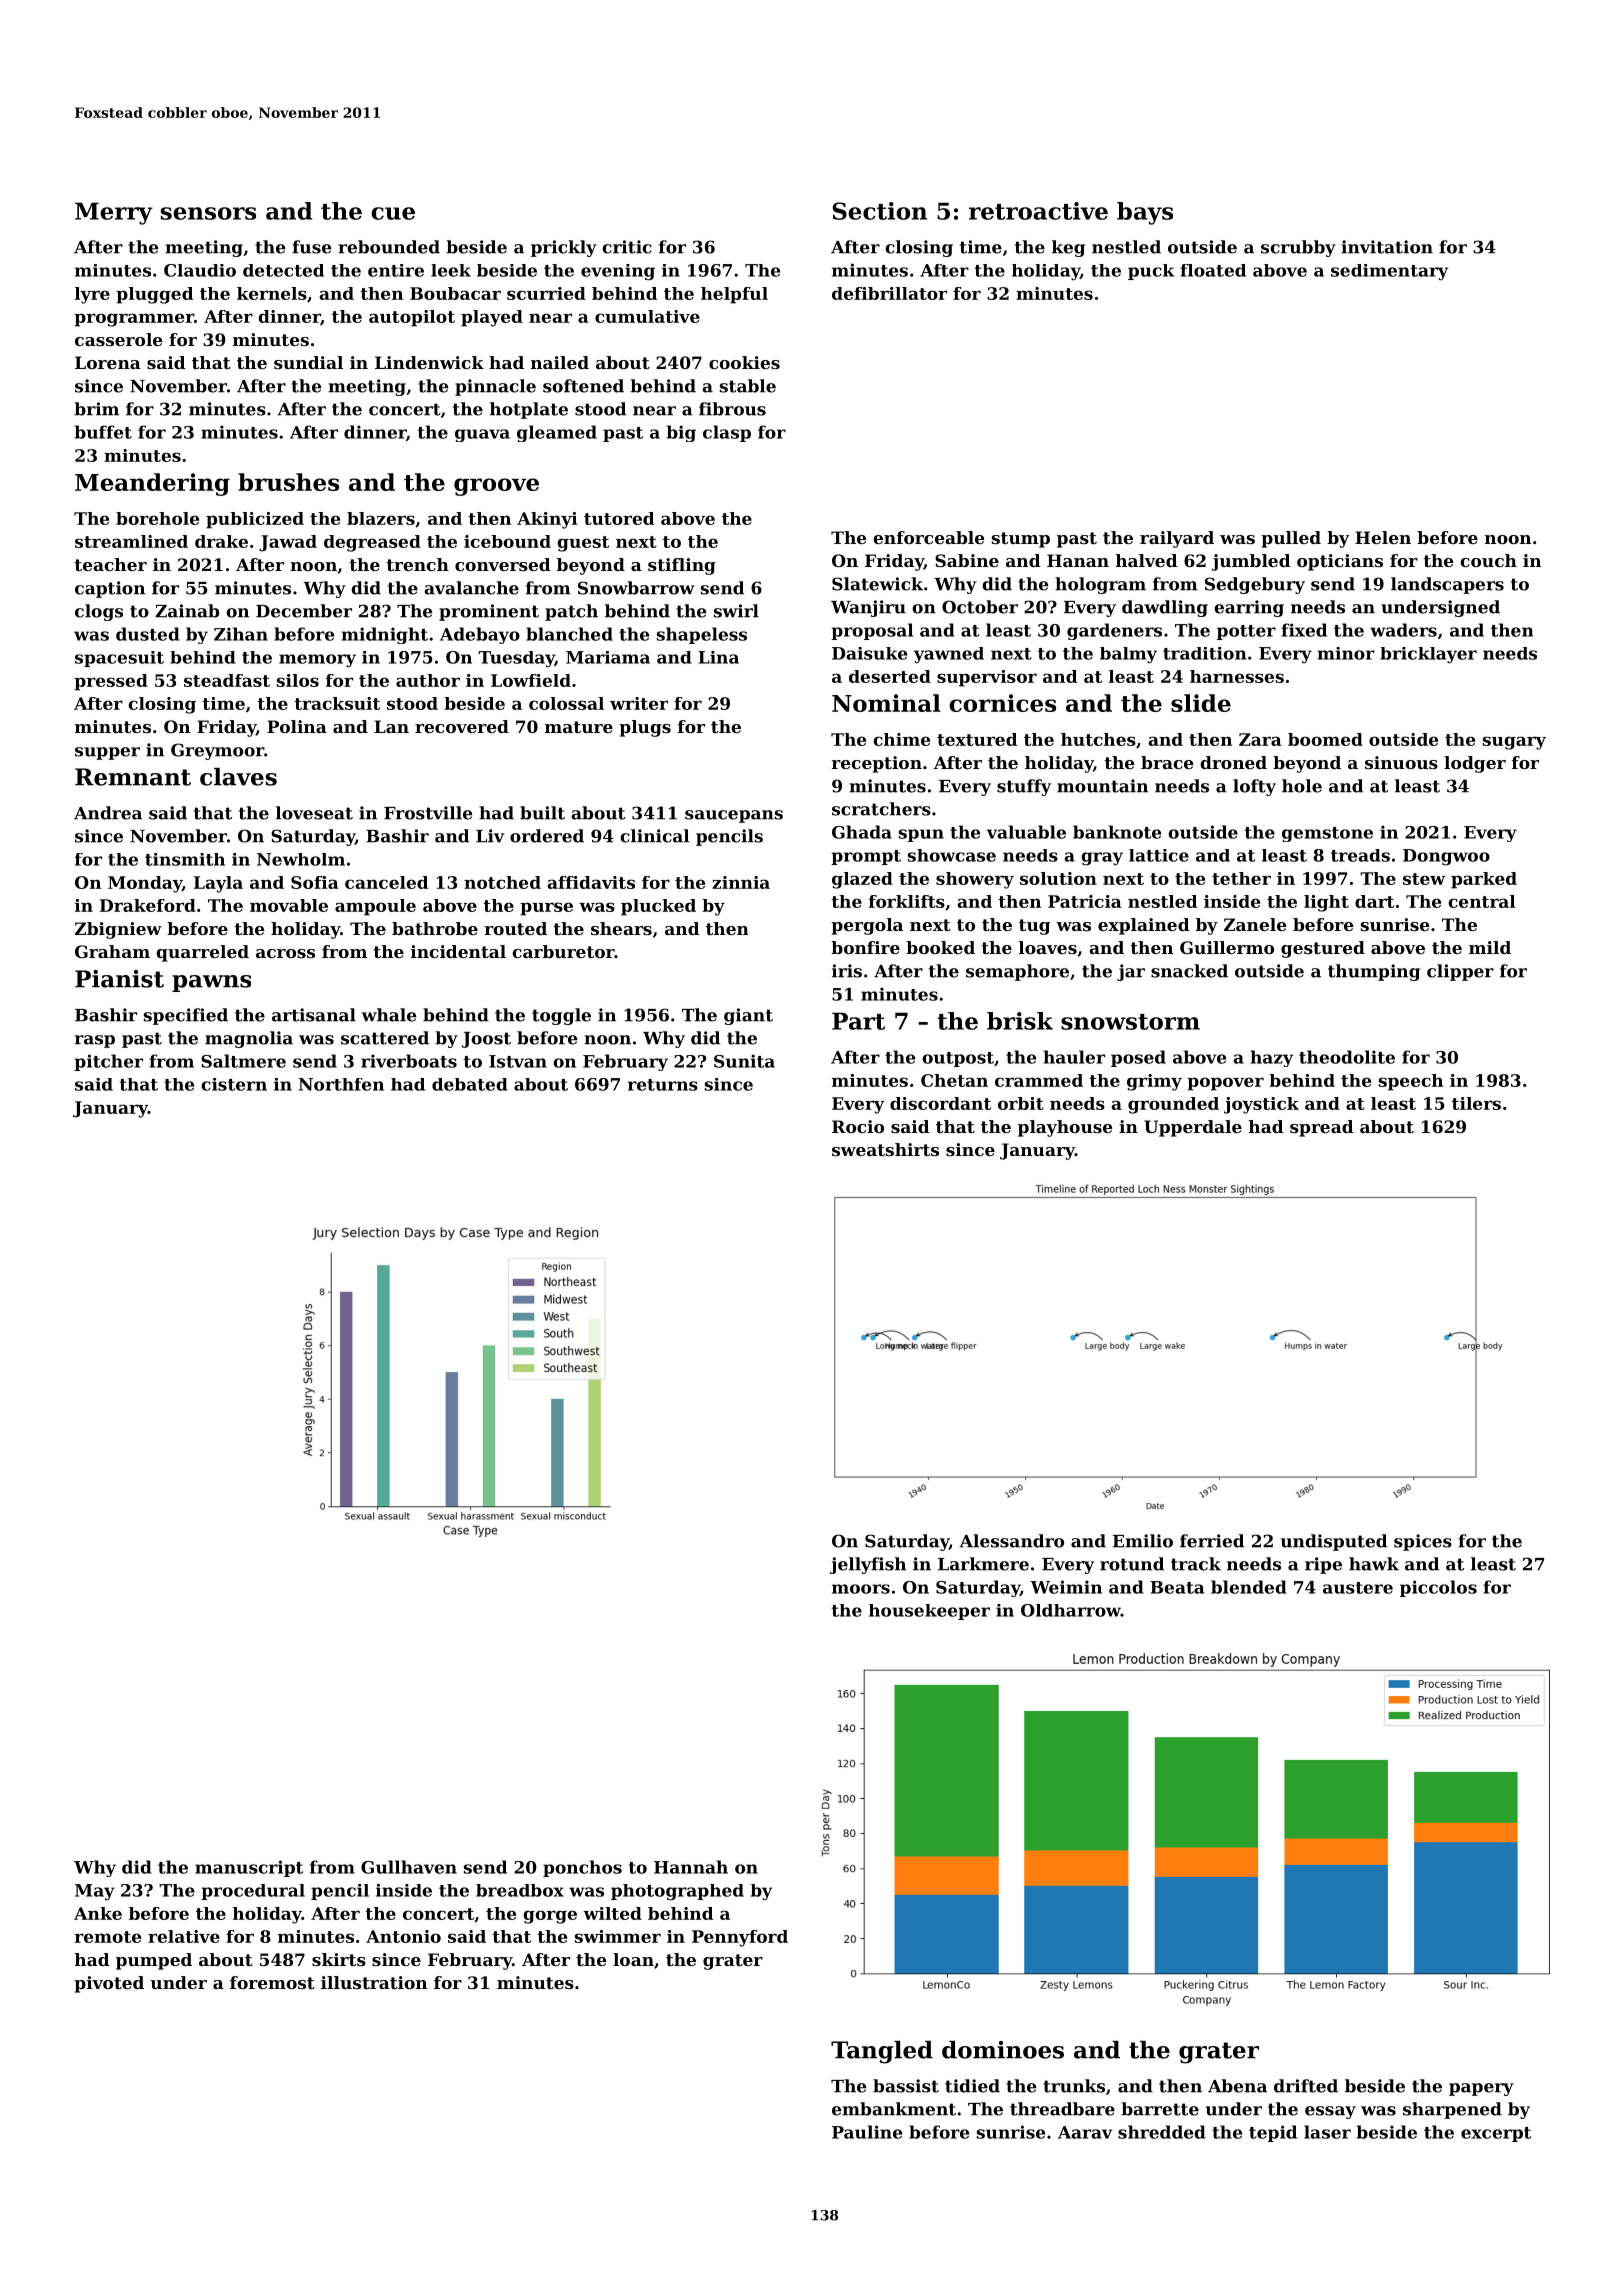 The image size is (1620, 2292). What do you see at coordinates (95, 1041) in the screenshot?
I see `rasp` at bounding box center [95, 1041].
